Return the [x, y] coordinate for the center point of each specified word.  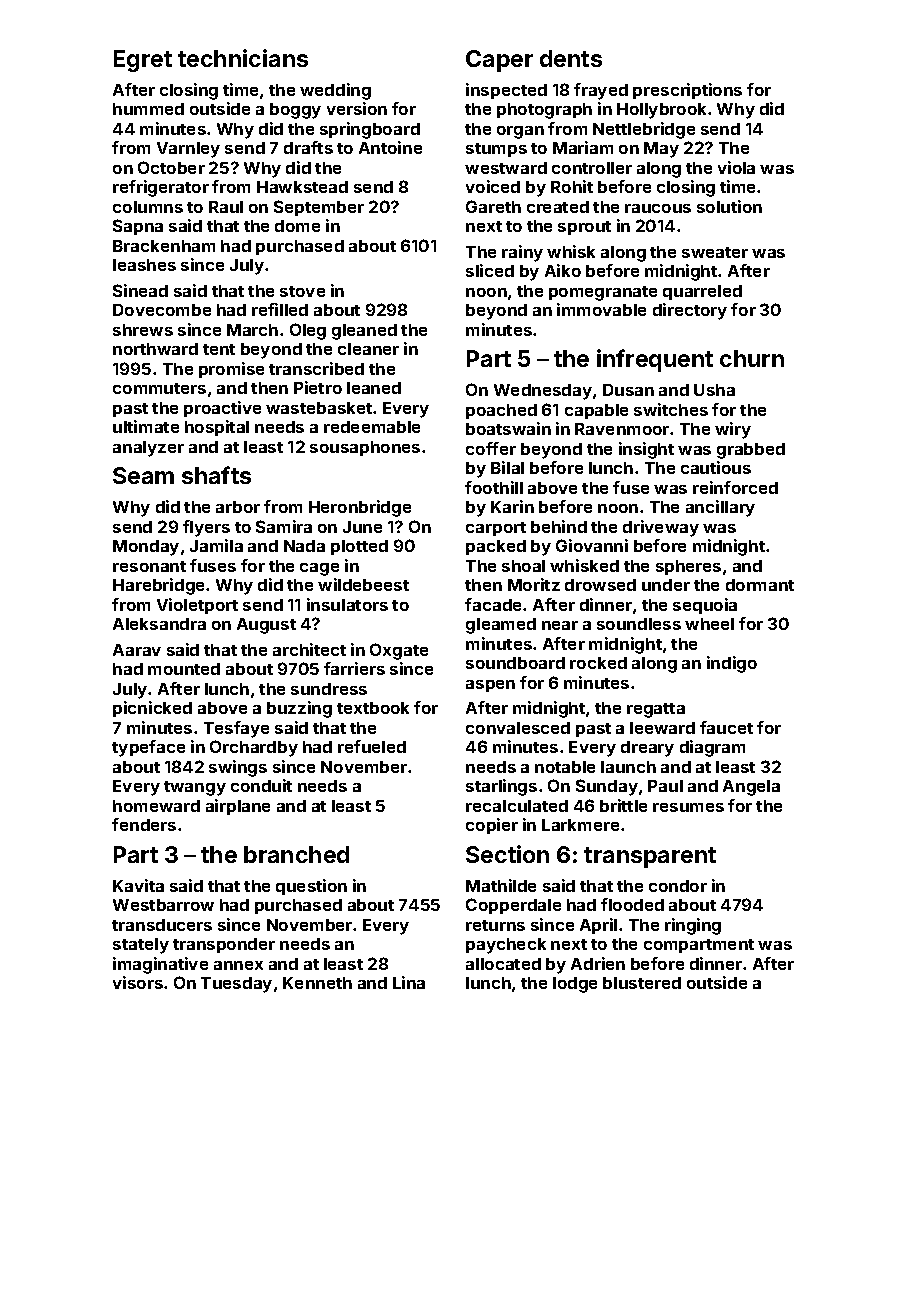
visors [138, 982]
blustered [642, 983]
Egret [143, 61]
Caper [499, 61]
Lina [409, 982]
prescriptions [687, 91]
